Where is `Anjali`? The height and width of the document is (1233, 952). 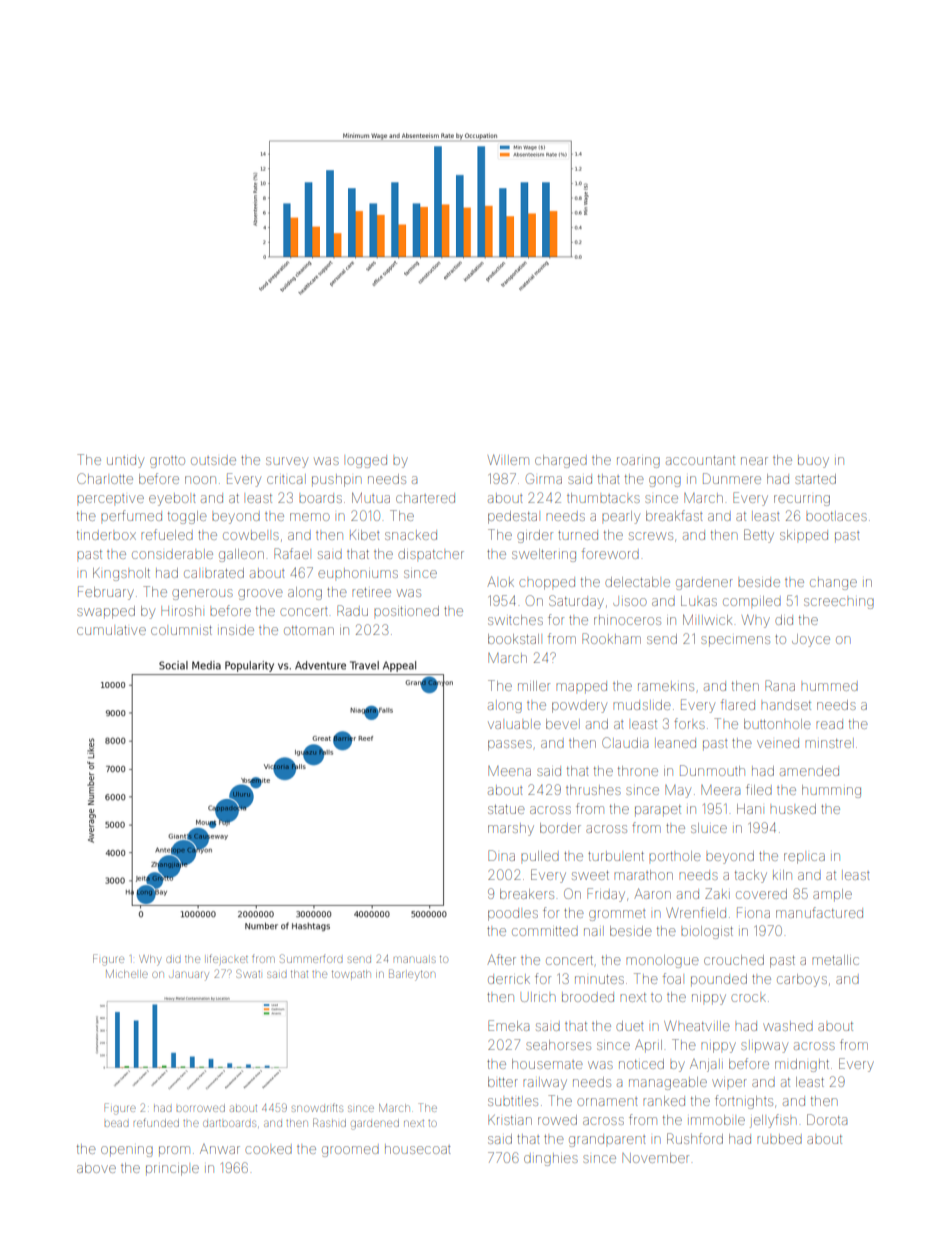 Anjali is located at coordinates (706, 1065).
